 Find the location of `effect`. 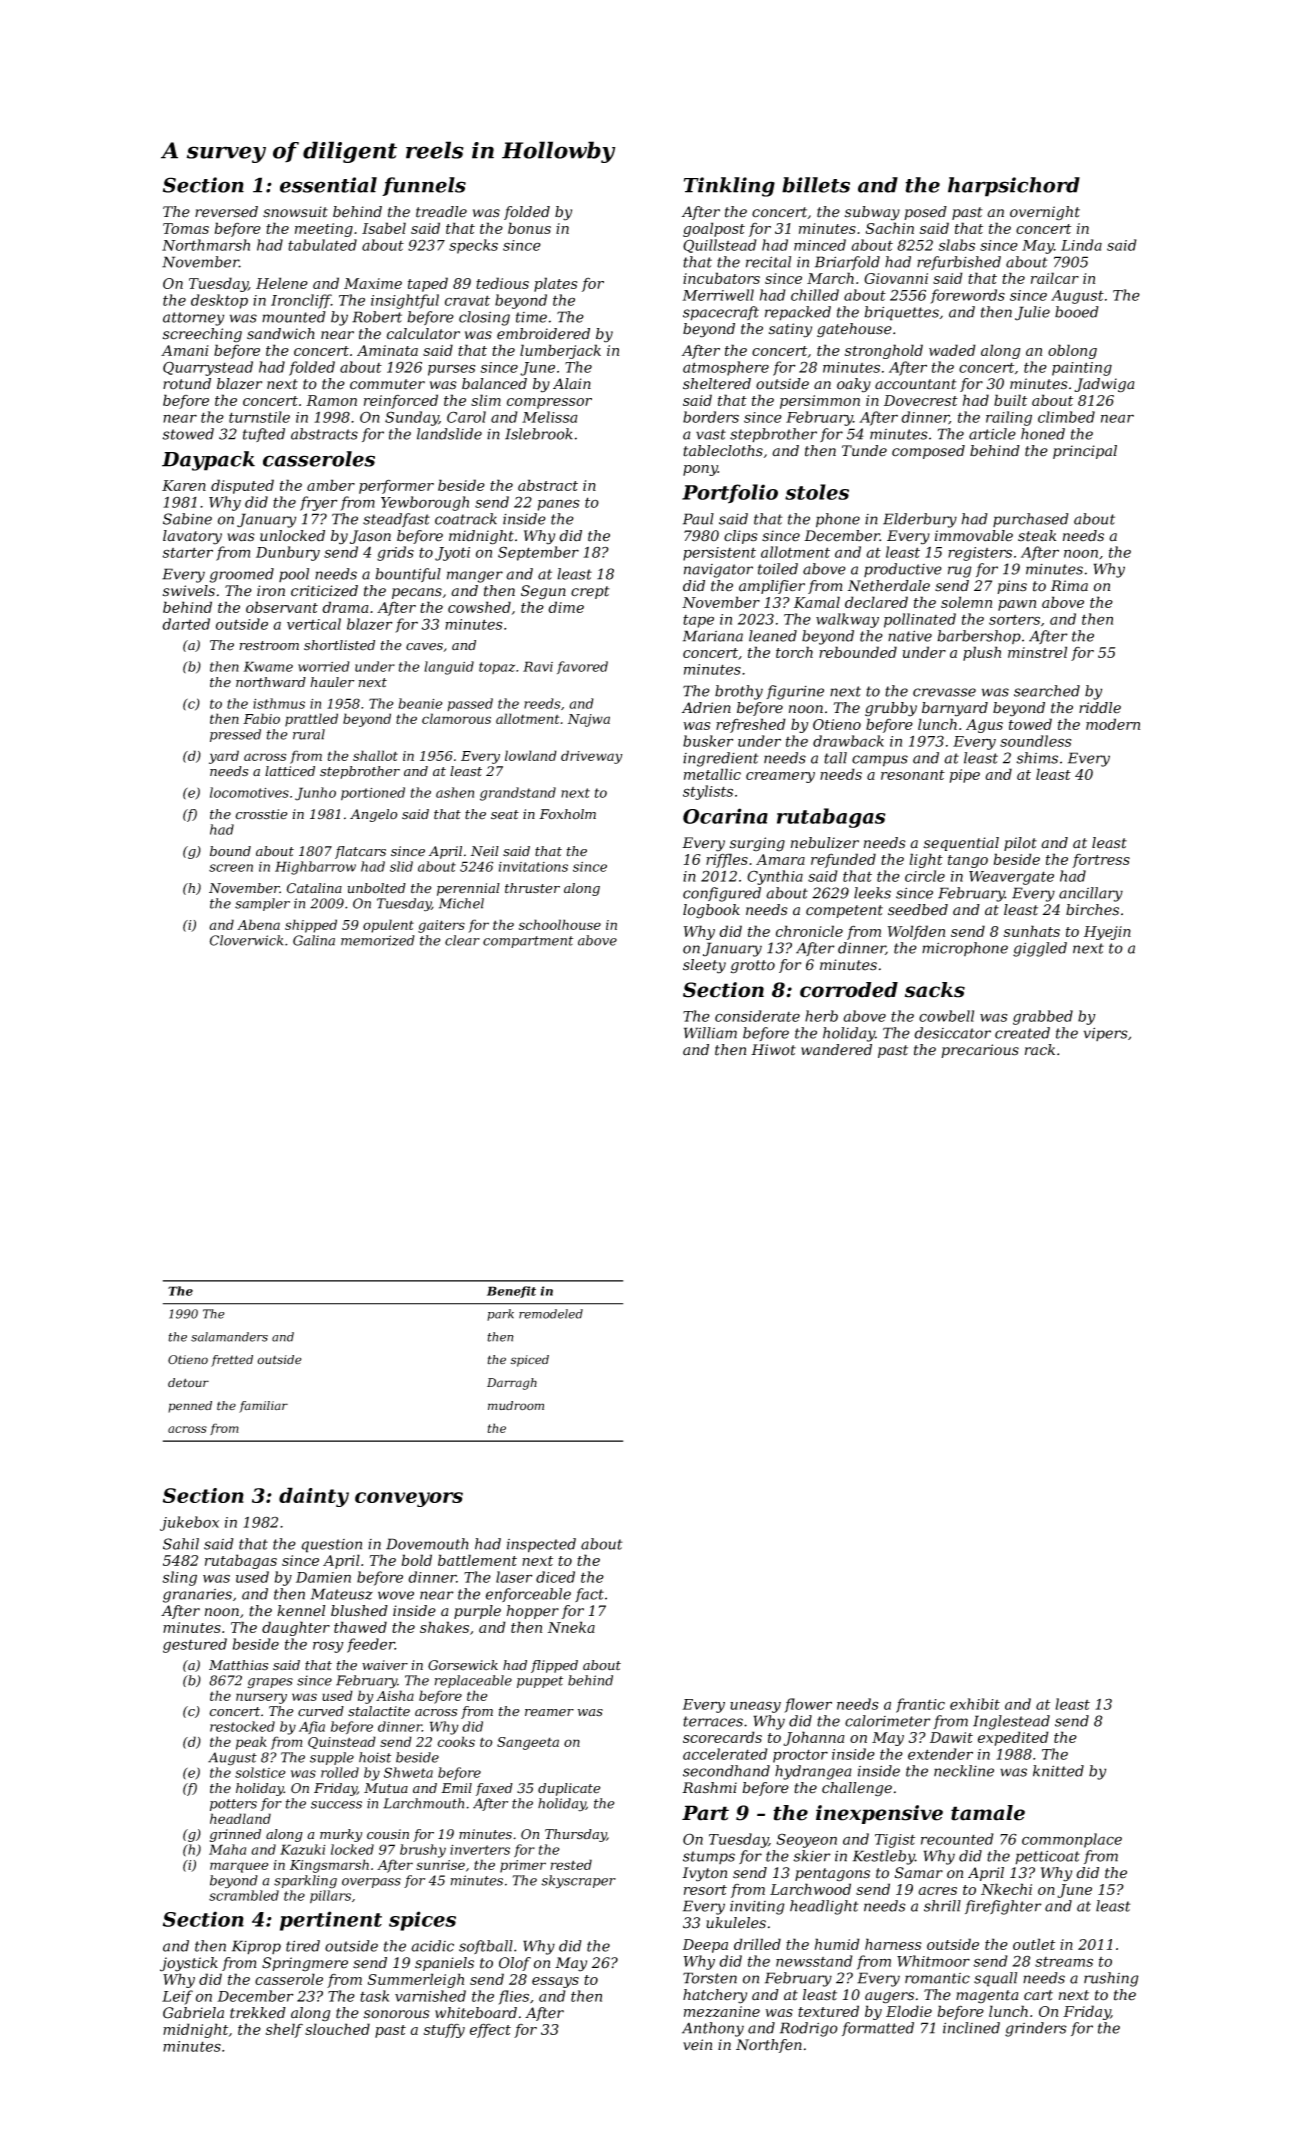

effect is located at coordinates (490, 2030).
